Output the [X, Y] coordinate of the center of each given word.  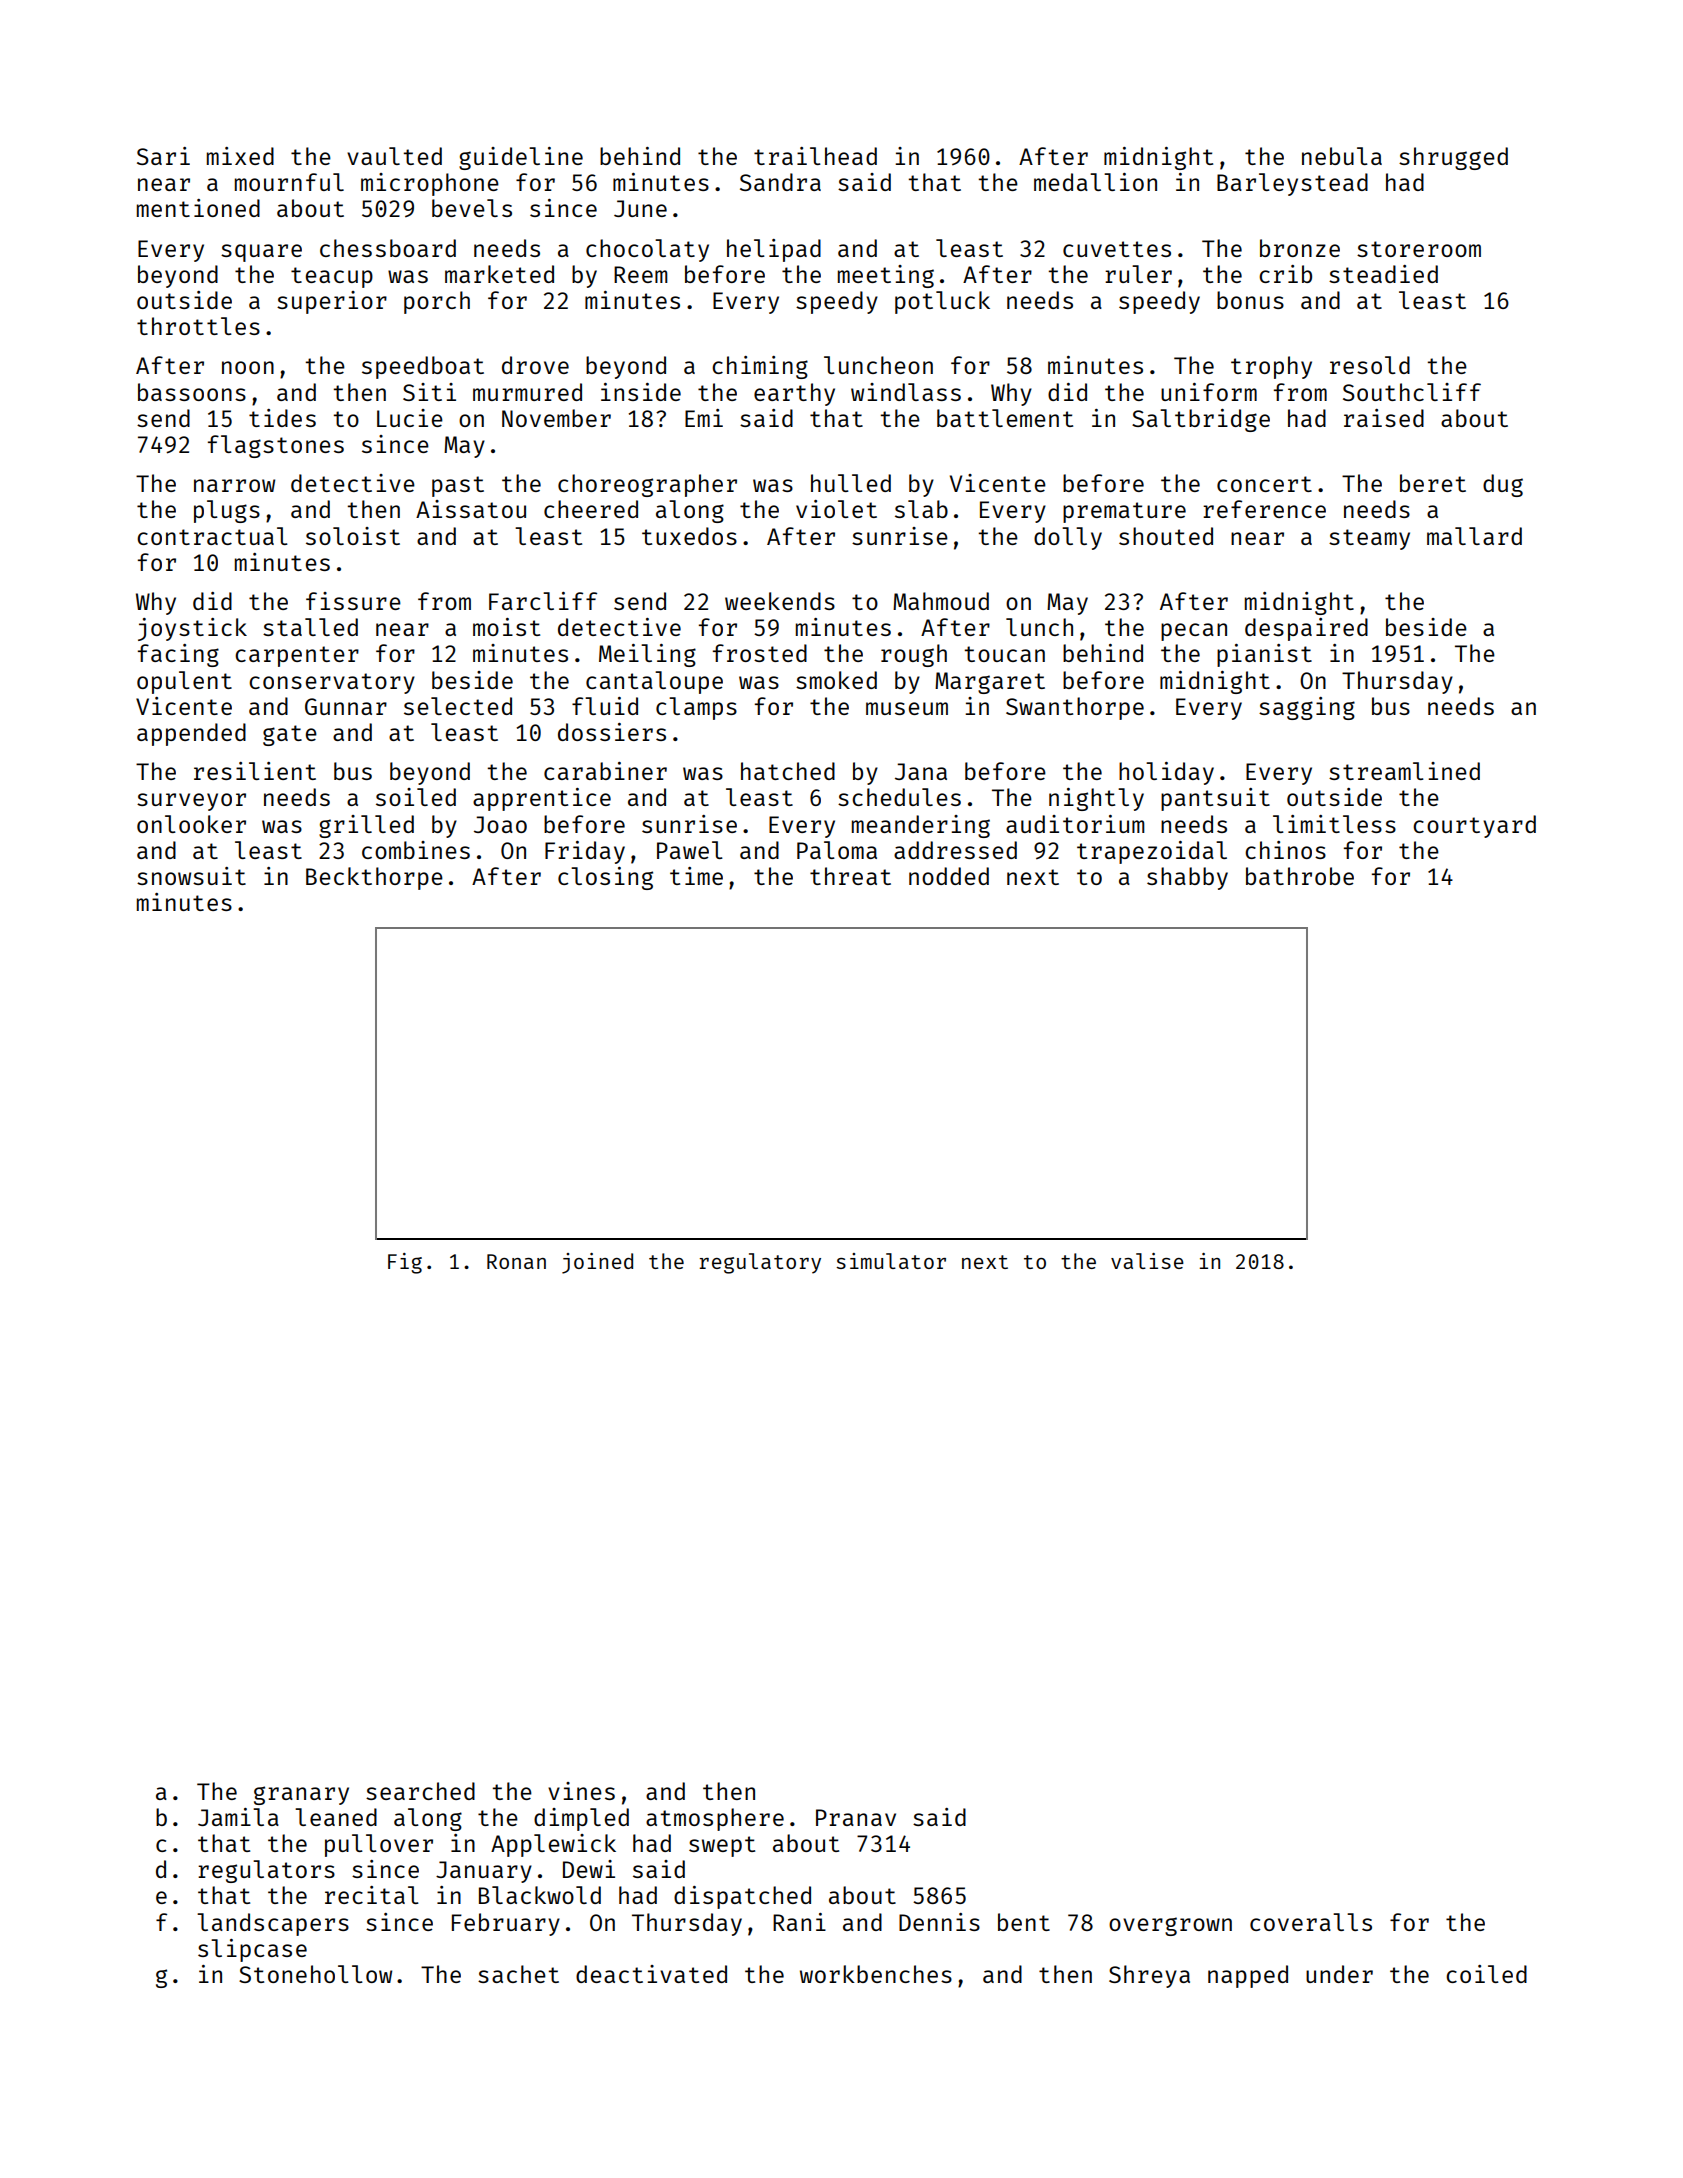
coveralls [1311, 1922]
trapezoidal [1152, 852]
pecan [1194, 632]
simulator [891, 1261]
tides [282, 418]
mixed [240, 156]
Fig [405, 1263]
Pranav [856, 1817]
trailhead [815, 156]
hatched [788, 771]
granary [301, 1795]
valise [1147, 1261]
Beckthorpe [374, 878]
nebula [1342, 156]
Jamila [238, 1817]
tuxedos [689, 536]
